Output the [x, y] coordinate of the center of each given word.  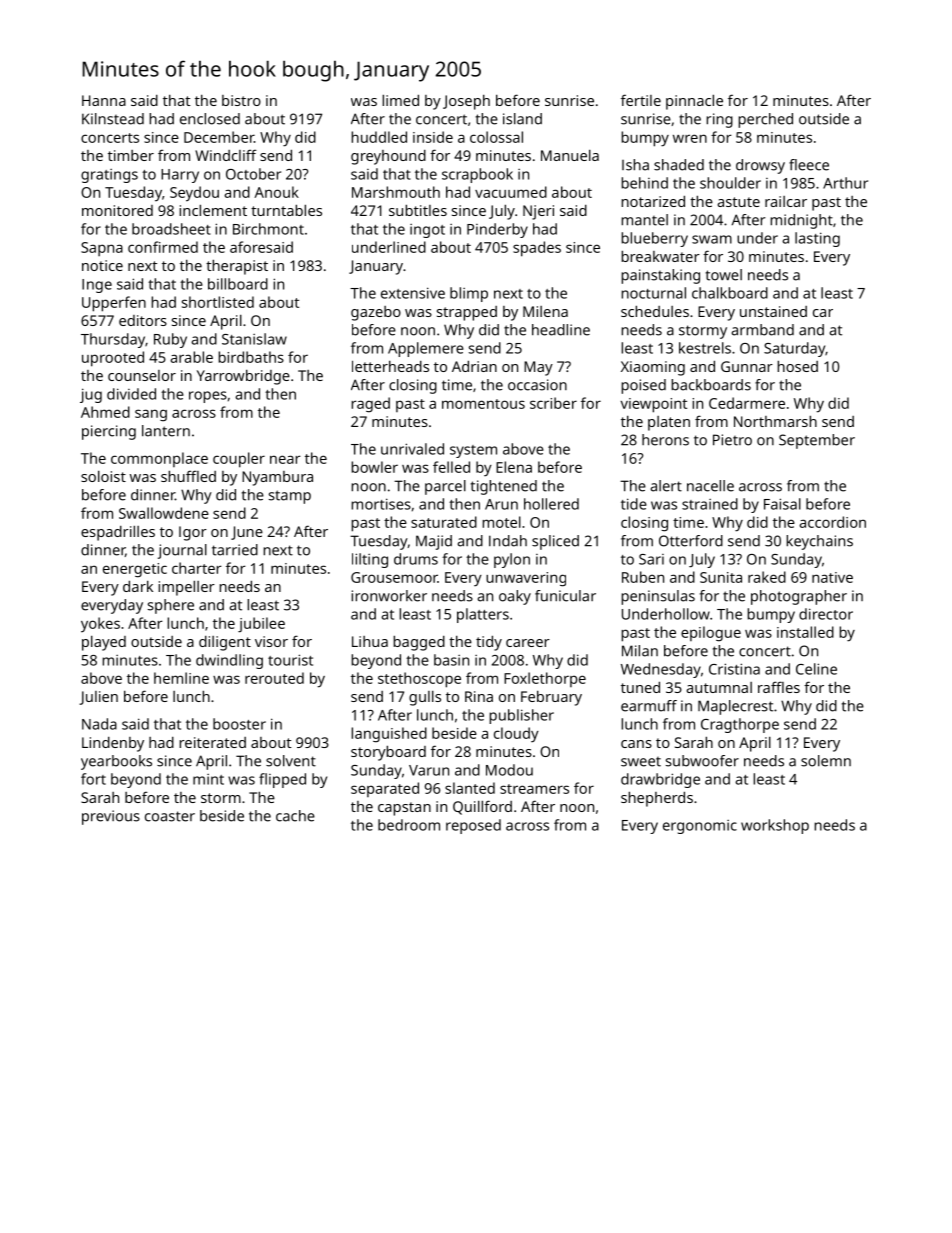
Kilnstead [113, 119]
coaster [170, 816]
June [247, 533]
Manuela [570, 155]
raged [370, 405]
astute [739, 202]
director [826, 614]
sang [151, 415]
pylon [512, 560]
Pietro [732, 440]
